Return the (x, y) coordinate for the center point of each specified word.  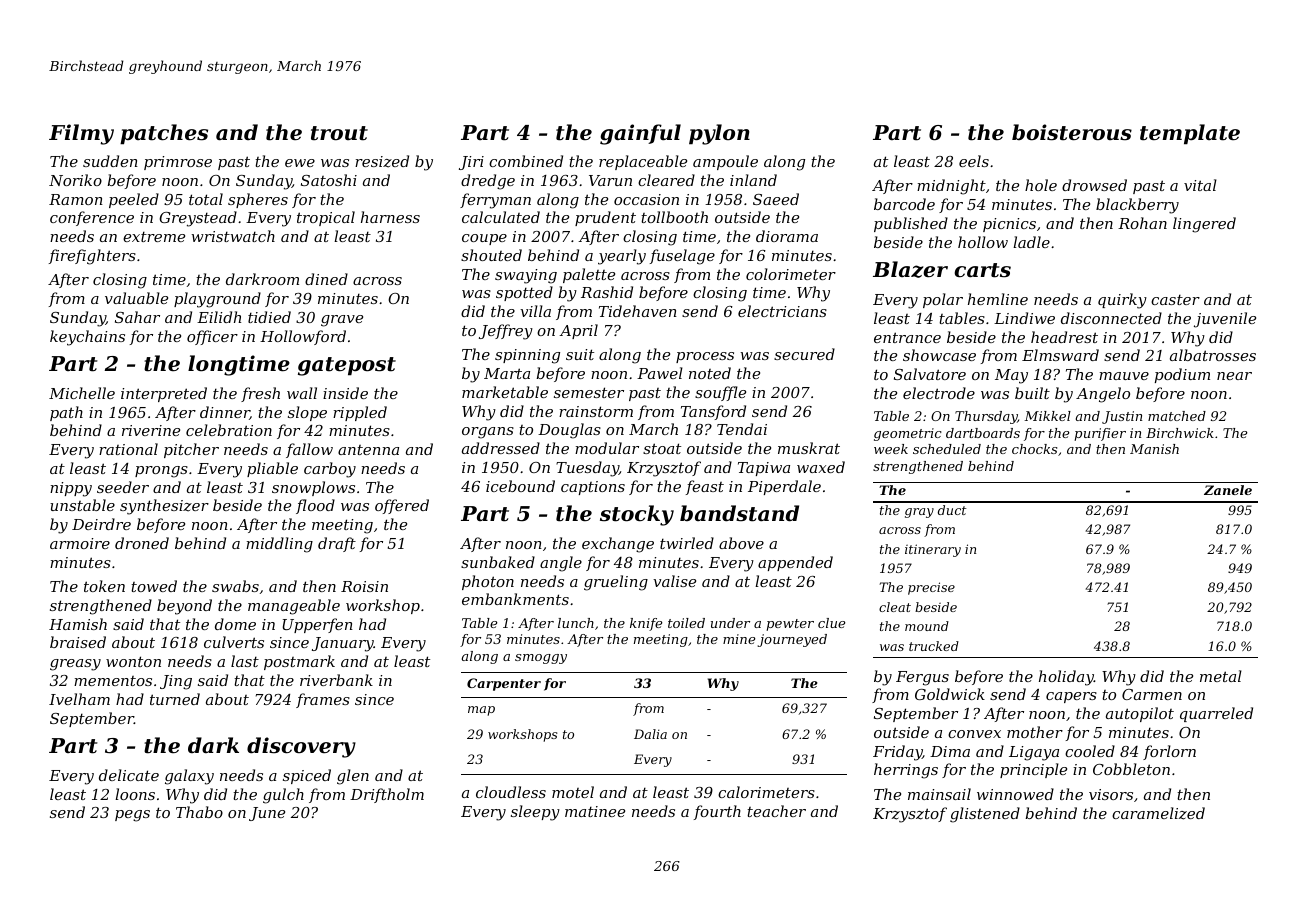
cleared (666, 180)
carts (982, 270)
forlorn (1169, 752)
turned (175, 699)
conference (92, 218)
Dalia (650, 734)
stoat (662, 448)
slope (307, 413)
